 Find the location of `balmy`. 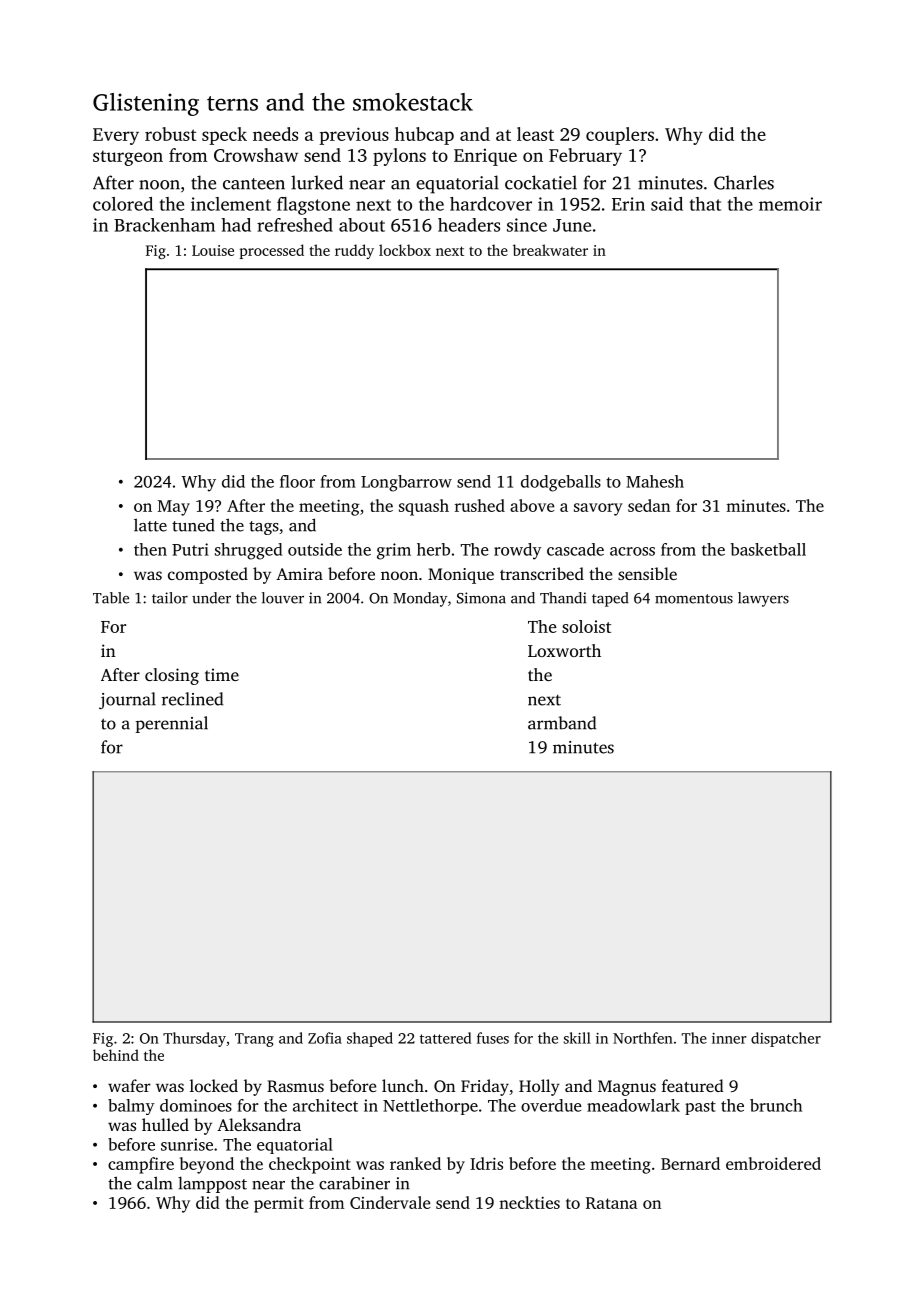

balmy is located at coordinates (131, 1107).
